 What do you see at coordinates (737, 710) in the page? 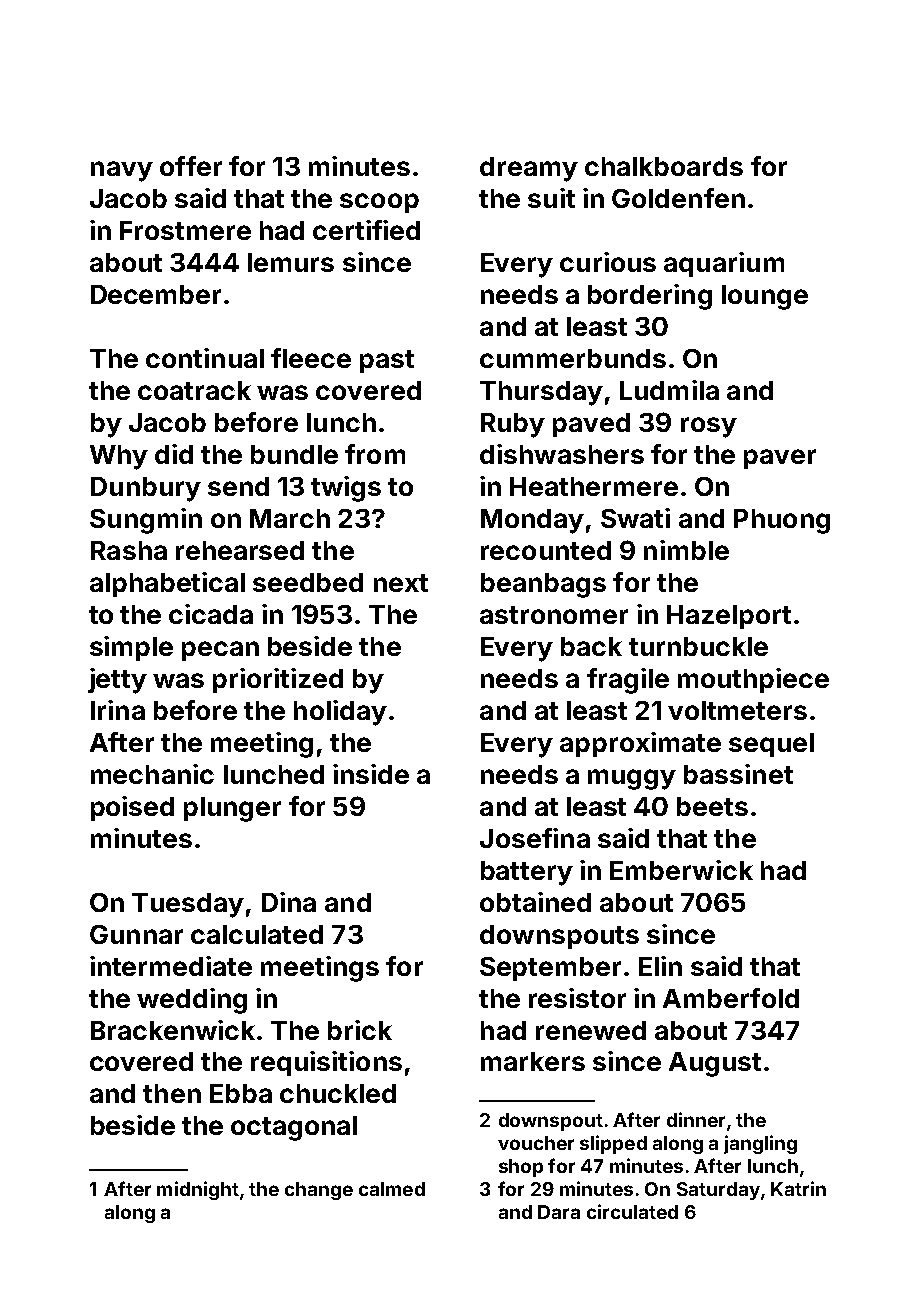
I see `voltmeters` at bounding box center [737, 710].
